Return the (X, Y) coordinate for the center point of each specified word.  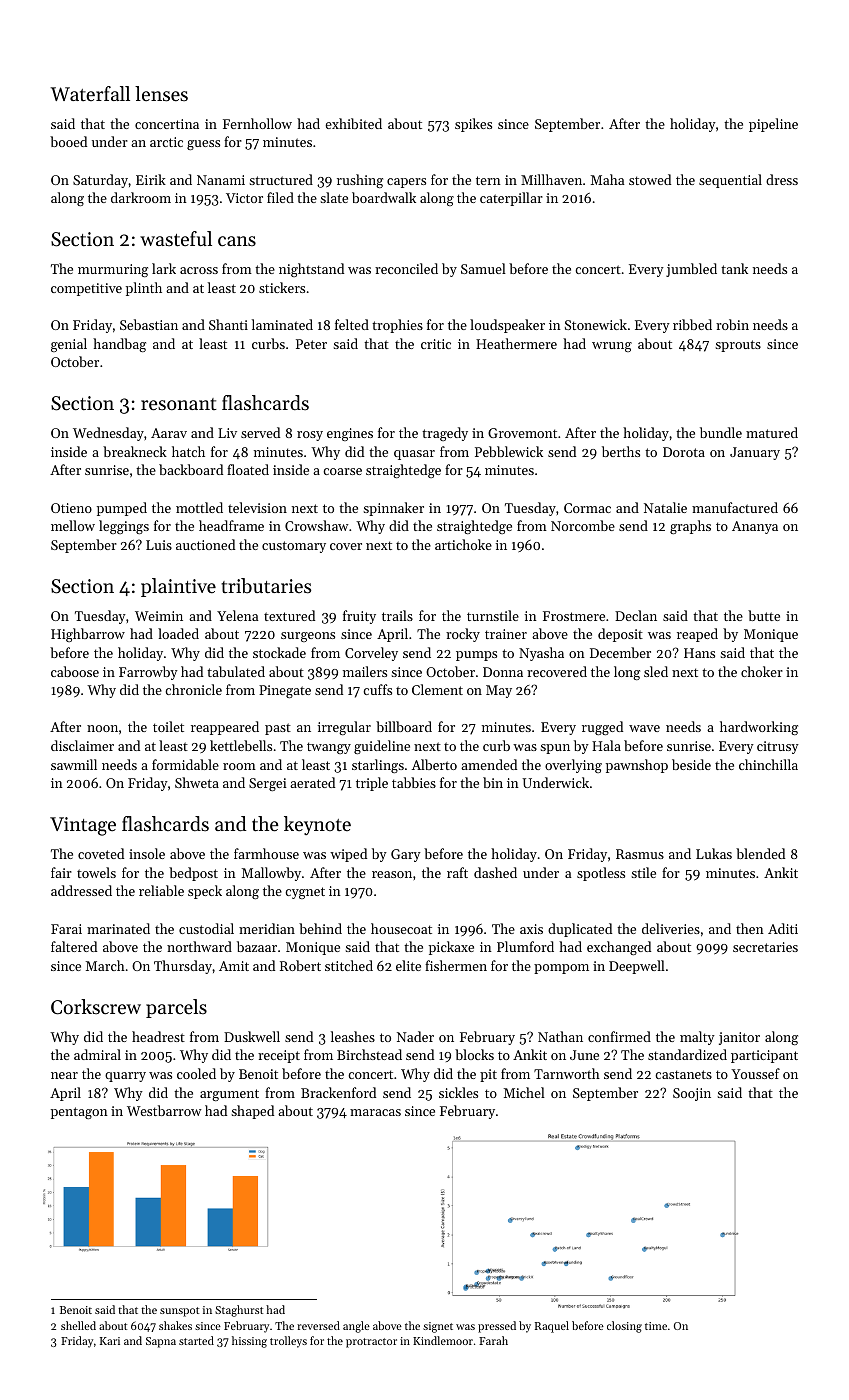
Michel (524, 1092)
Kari (110, 1341)
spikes (473, 125)
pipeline (773, 125)
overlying (573, 766)
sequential (730, 181)
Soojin (692, 1094)
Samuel (483, 268)
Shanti (228, 324)
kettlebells (241, 745)
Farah (493, 1340)
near (64, 1075)
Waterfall (90, 93)
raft (457, 872)
